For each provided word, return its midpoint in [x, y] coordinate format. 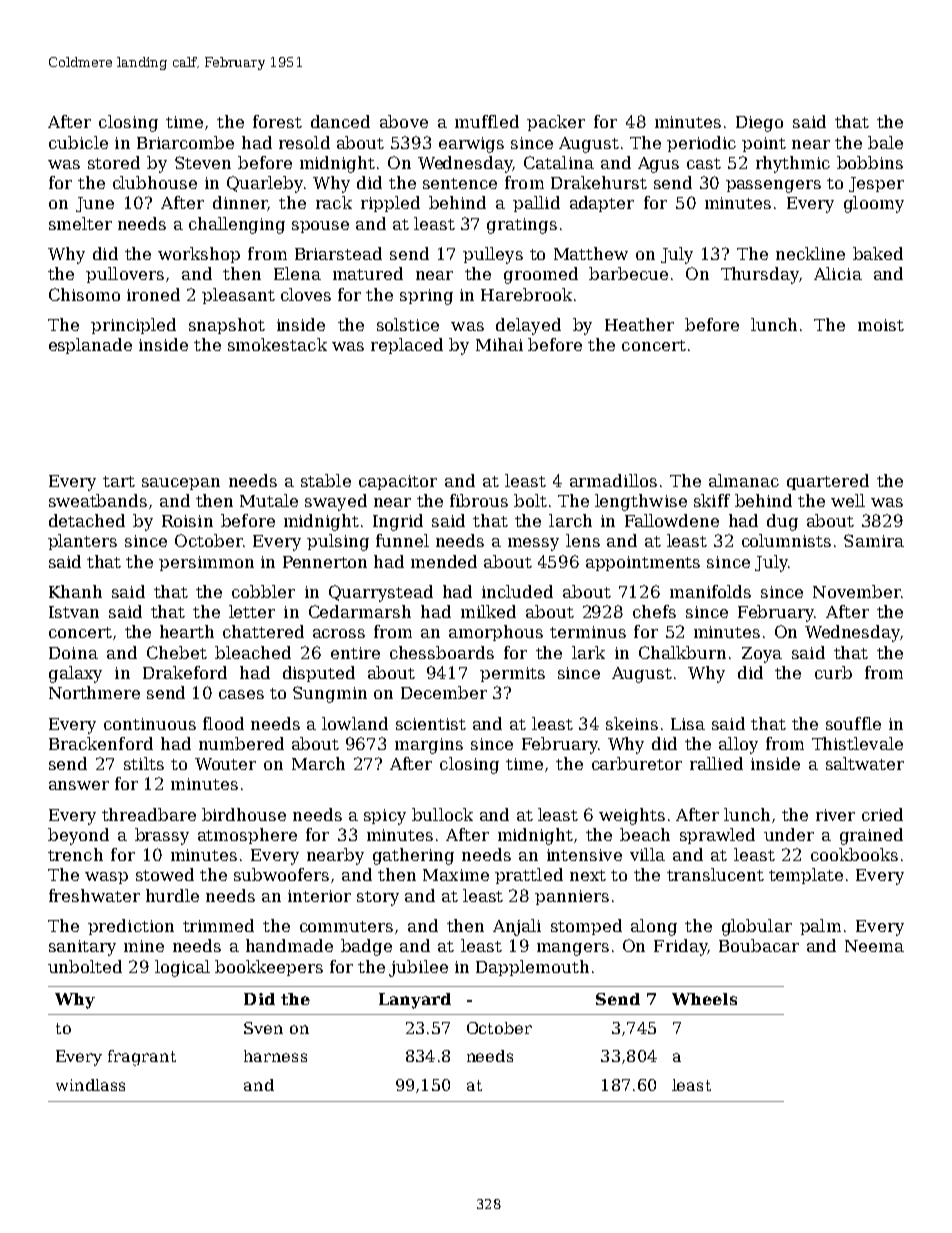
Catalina [559, 162]
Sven [263, 1028]
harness [275, 1056]
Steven [203, 162]
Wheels [704, 999]
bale [885, 142]
